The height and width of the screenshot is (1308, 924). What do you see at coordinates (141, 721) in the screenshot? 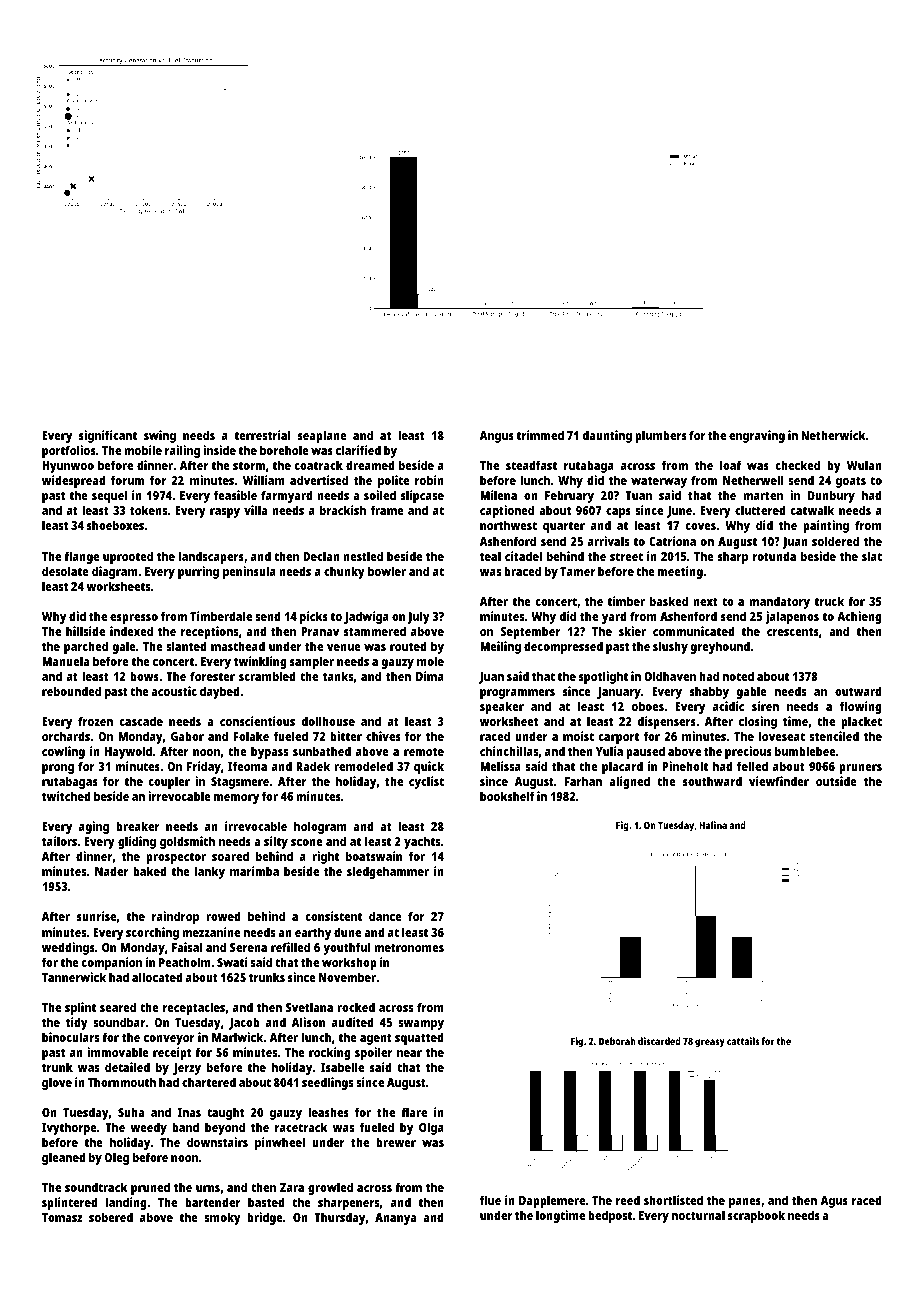
I see `cascade` at bounding box center [141, 721].
